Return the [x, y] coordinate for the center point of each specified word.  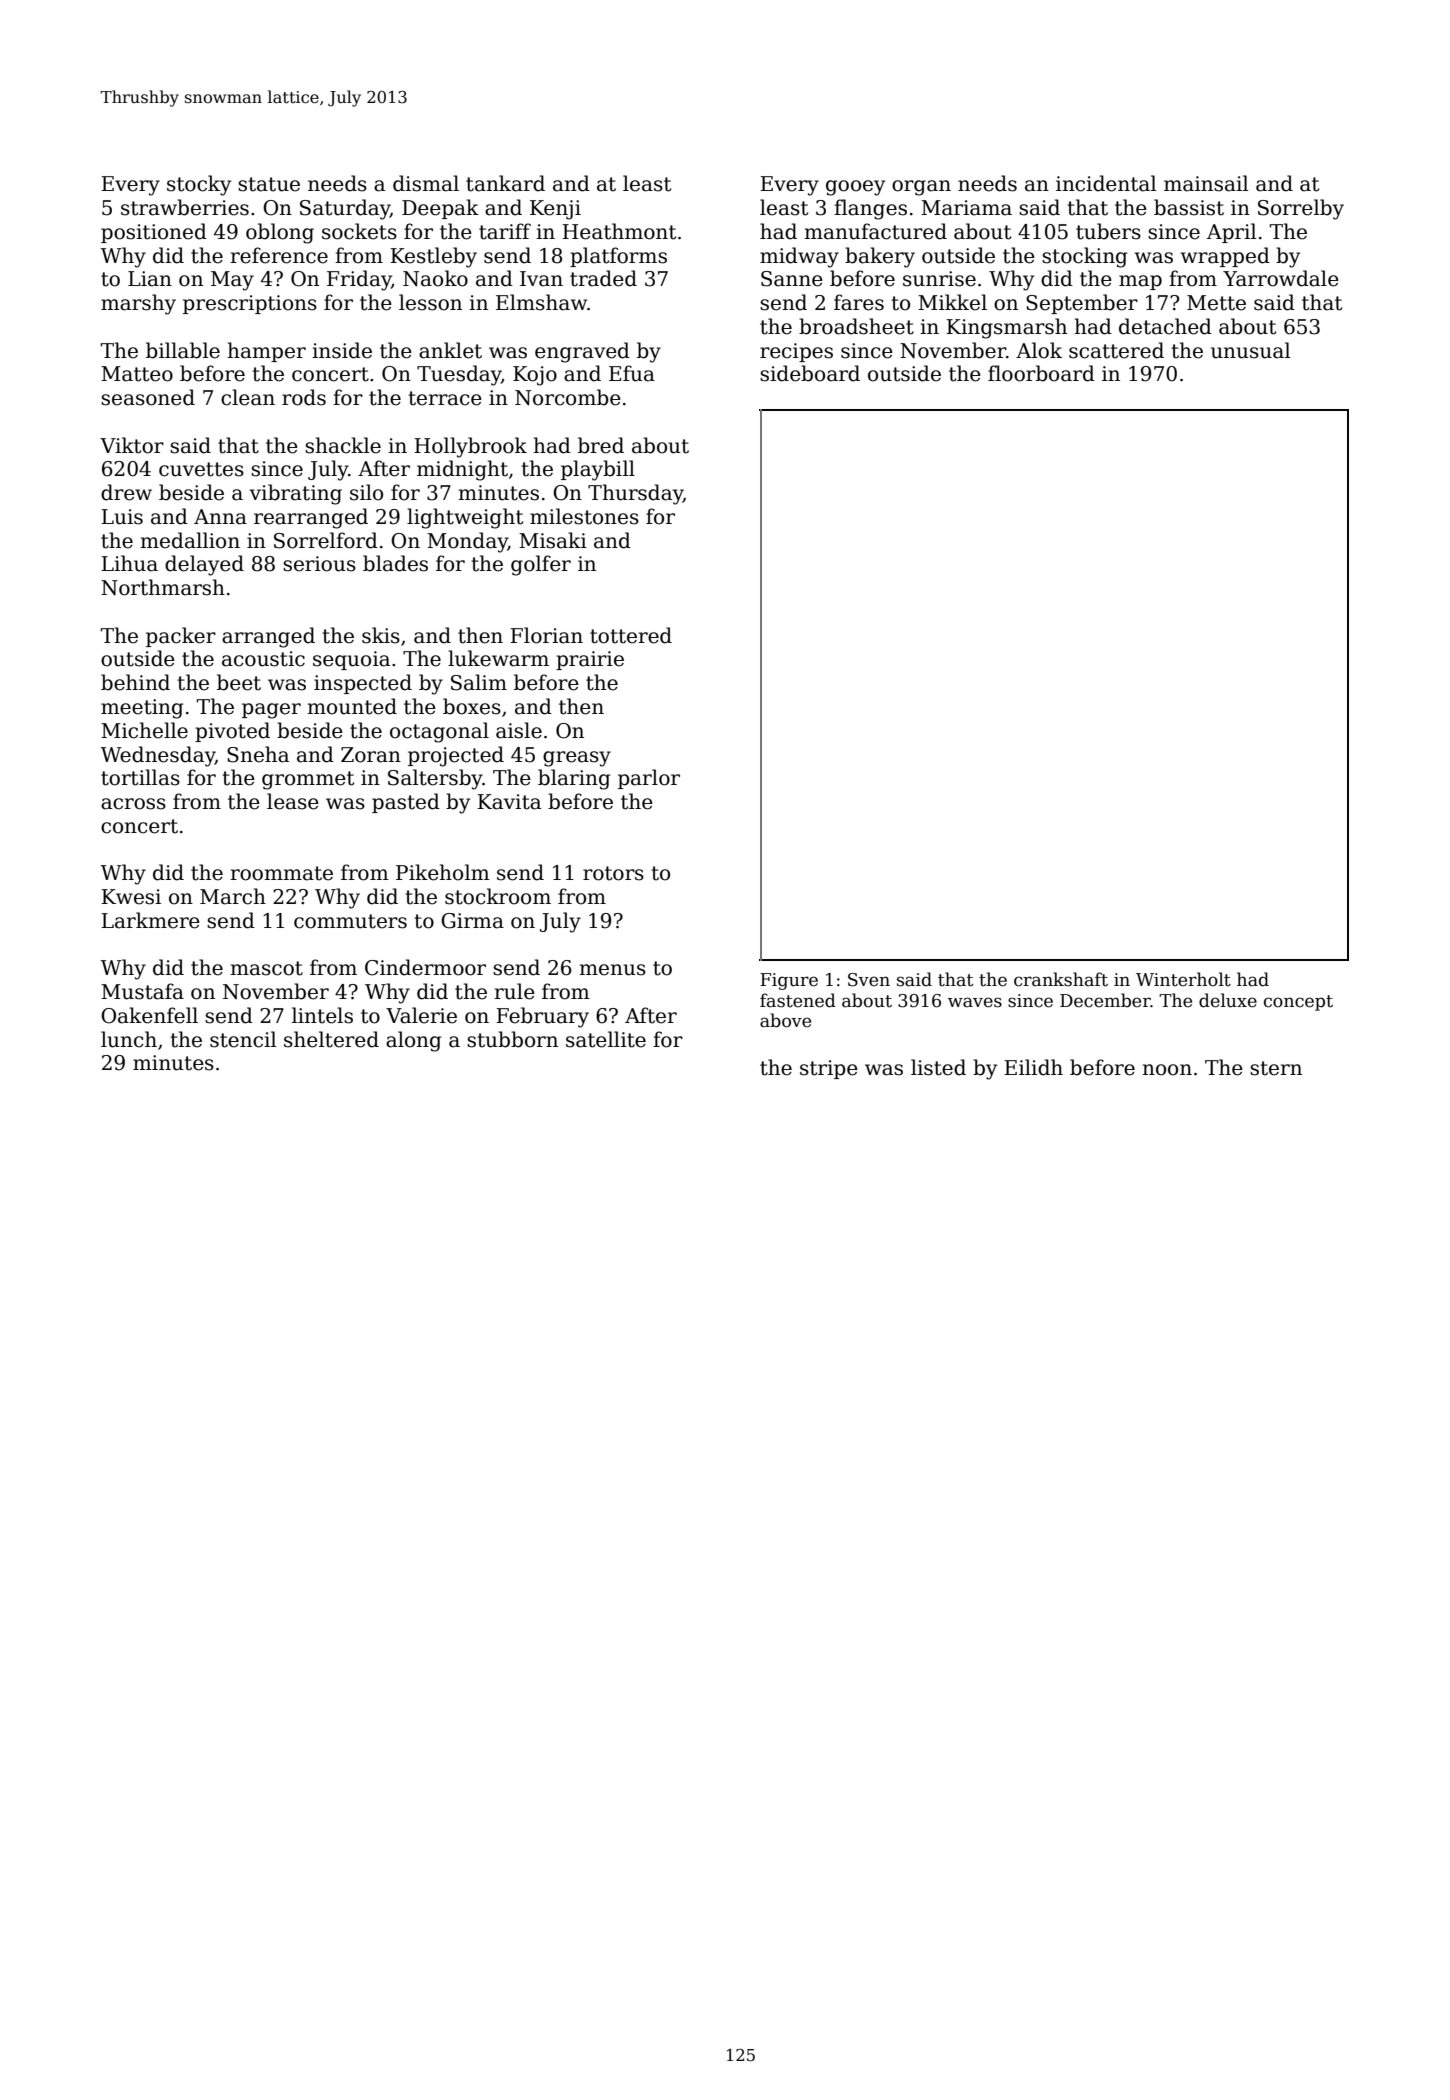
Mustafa [142, 991]
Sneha [258, 754]
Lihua [129, 563]
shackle [343, 445]
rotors [613, 873]
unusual [1251, 350]
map [1140, 282]
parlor [649, 779]
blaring [574, 779]
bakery [880, 257]
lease [293, 801]
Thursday [635, 494]
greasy [577, 759]
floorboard [1041, 373]
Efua [632, 373]
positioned [154, 233]
